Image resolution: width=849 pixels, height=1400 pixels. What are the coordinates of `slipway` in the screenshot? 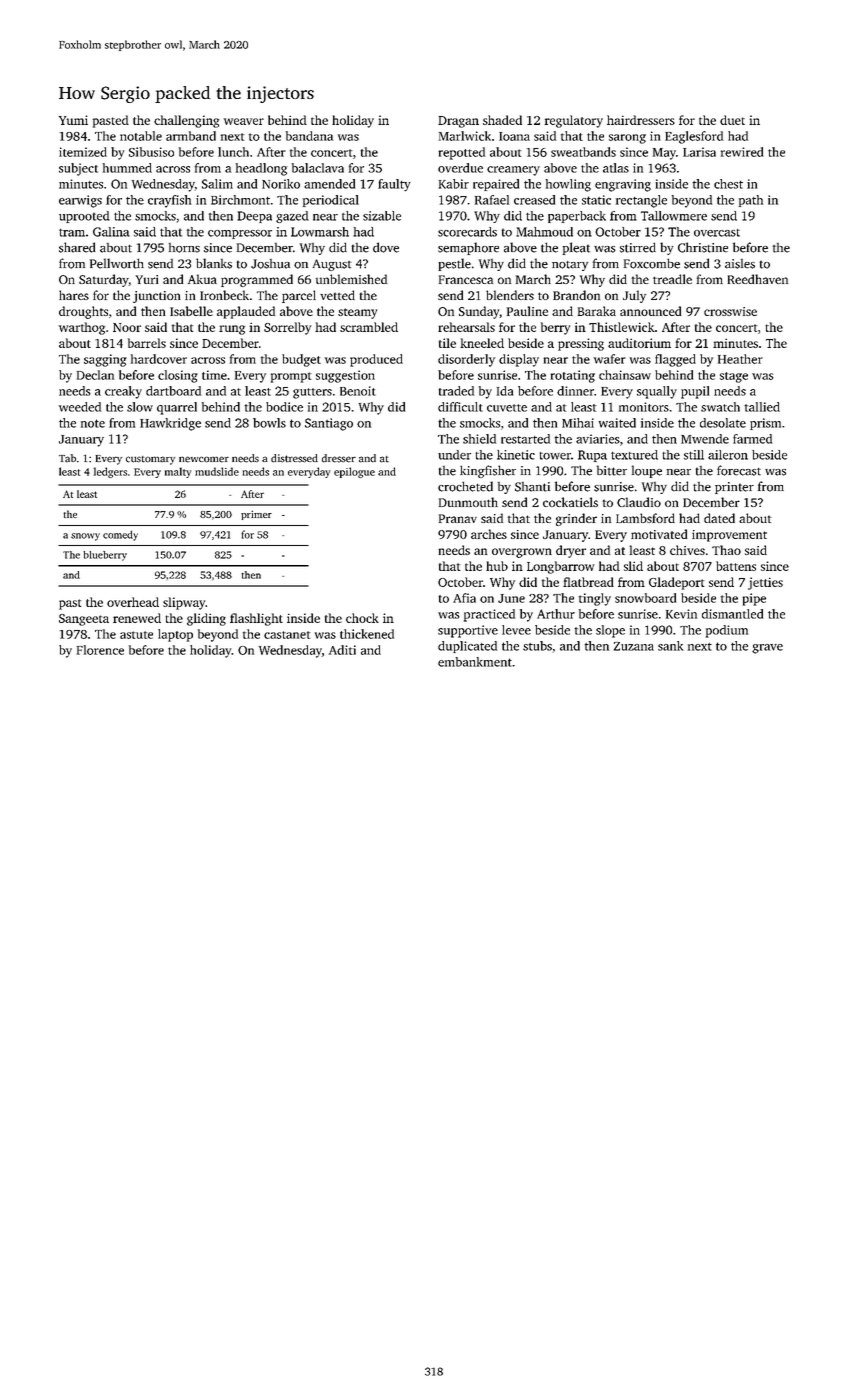 It's located at (184, 603).
